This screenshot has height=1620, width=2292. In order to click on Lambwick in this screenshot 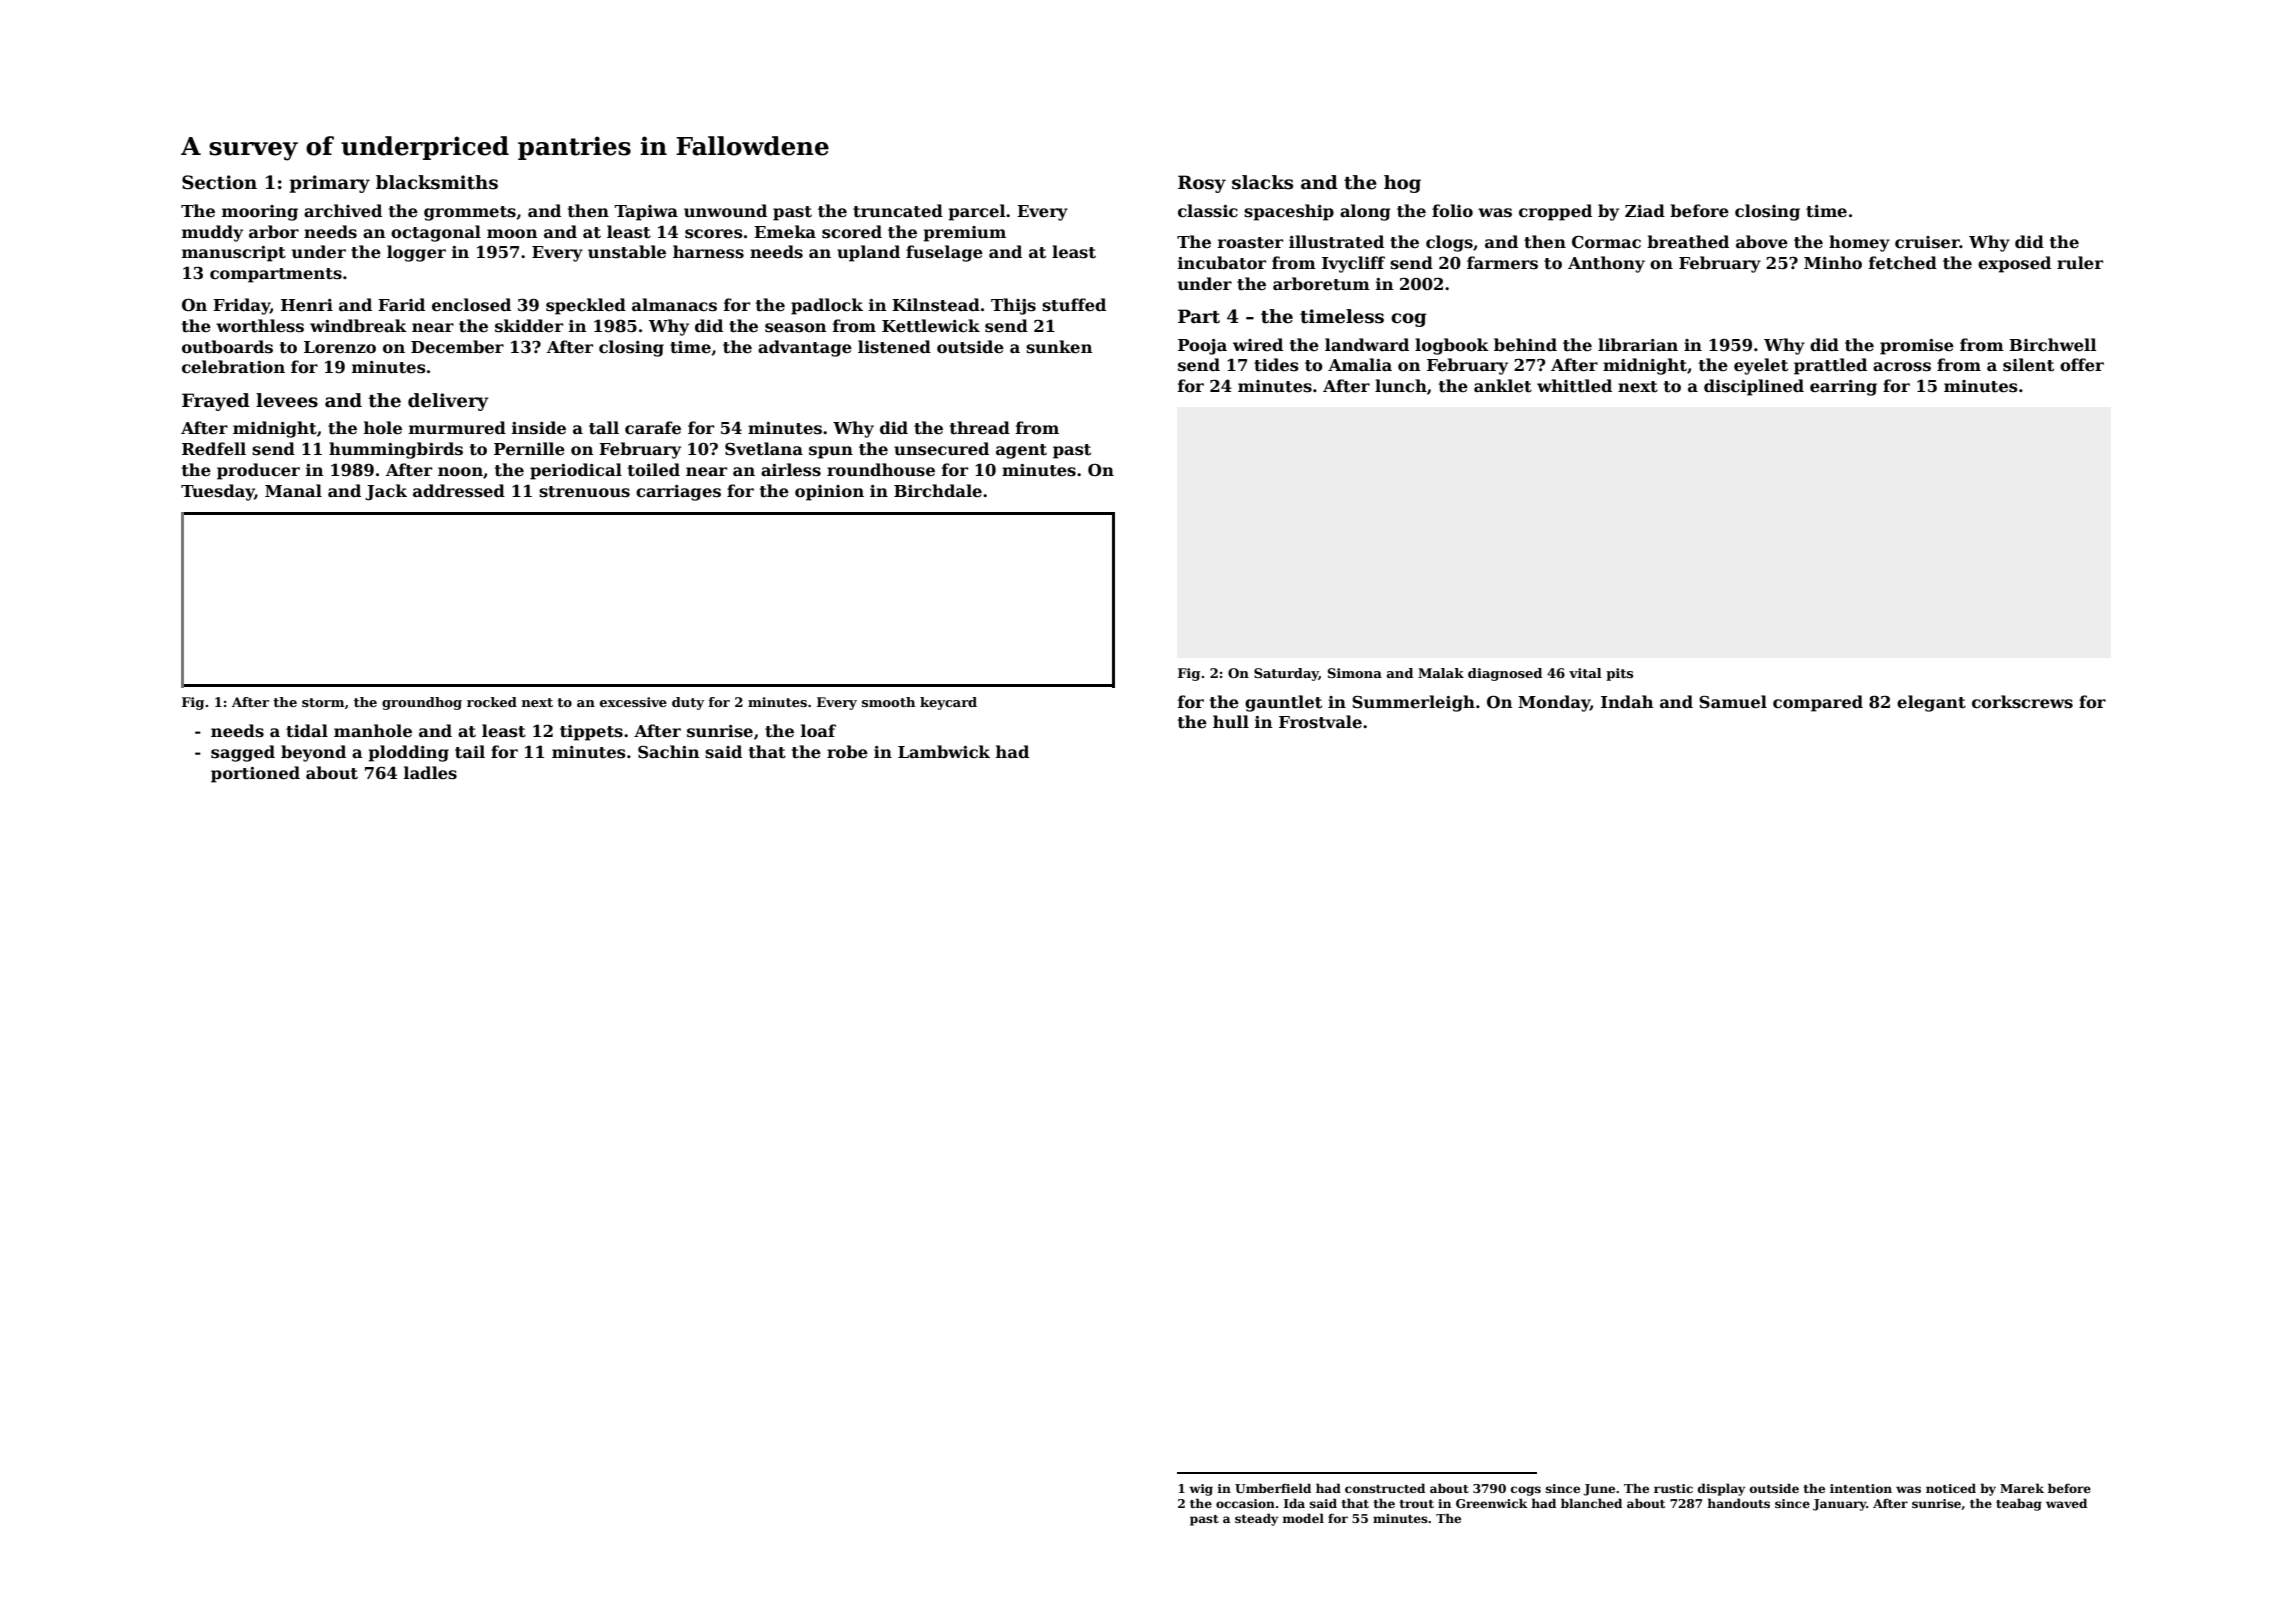, I will do `click(944, 751)`.
